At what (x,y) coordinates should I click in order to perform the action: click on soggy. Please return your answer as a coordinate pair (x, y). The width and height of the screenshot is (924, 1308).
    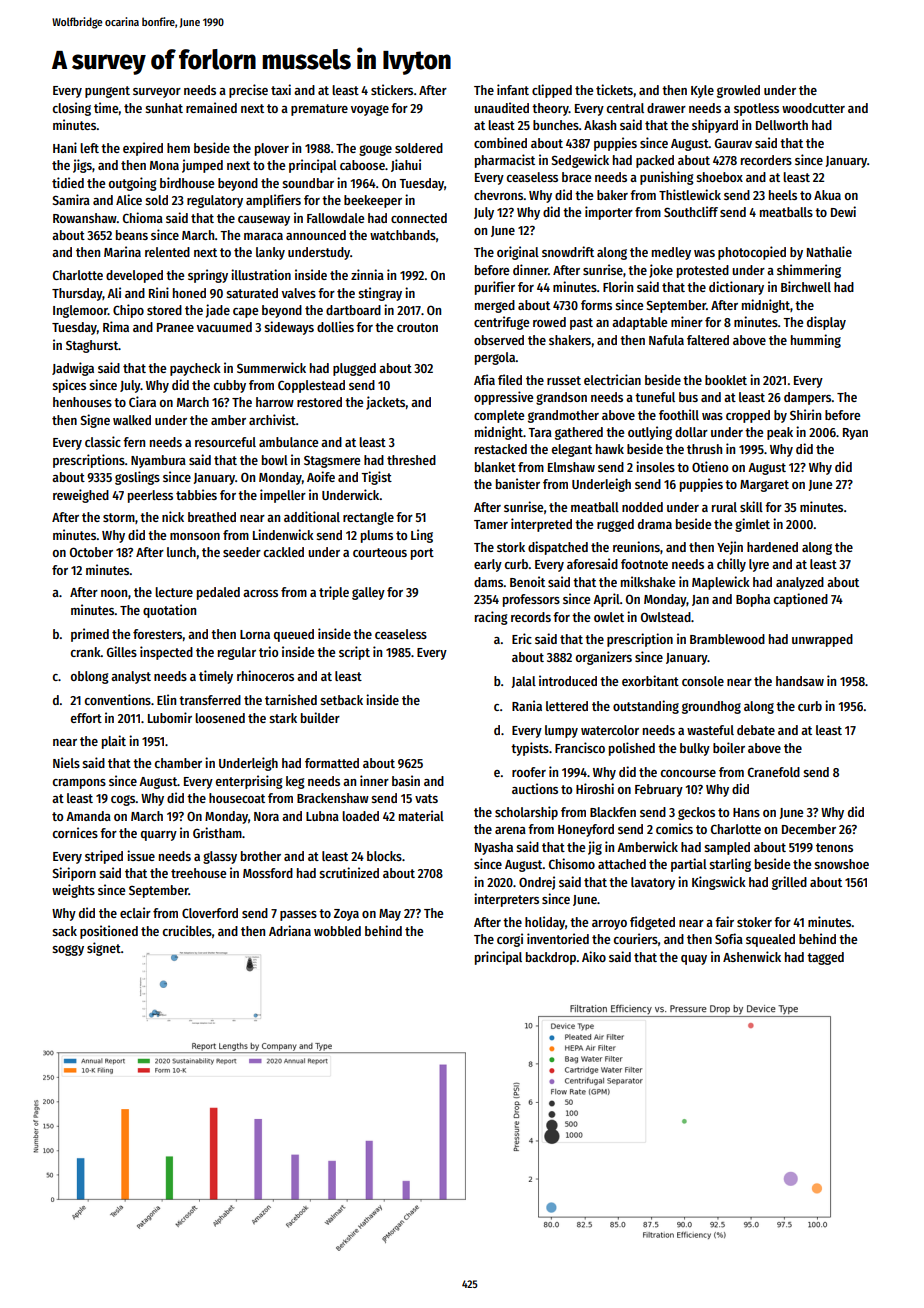
    Looking at the image, I should click on (68, 950).
